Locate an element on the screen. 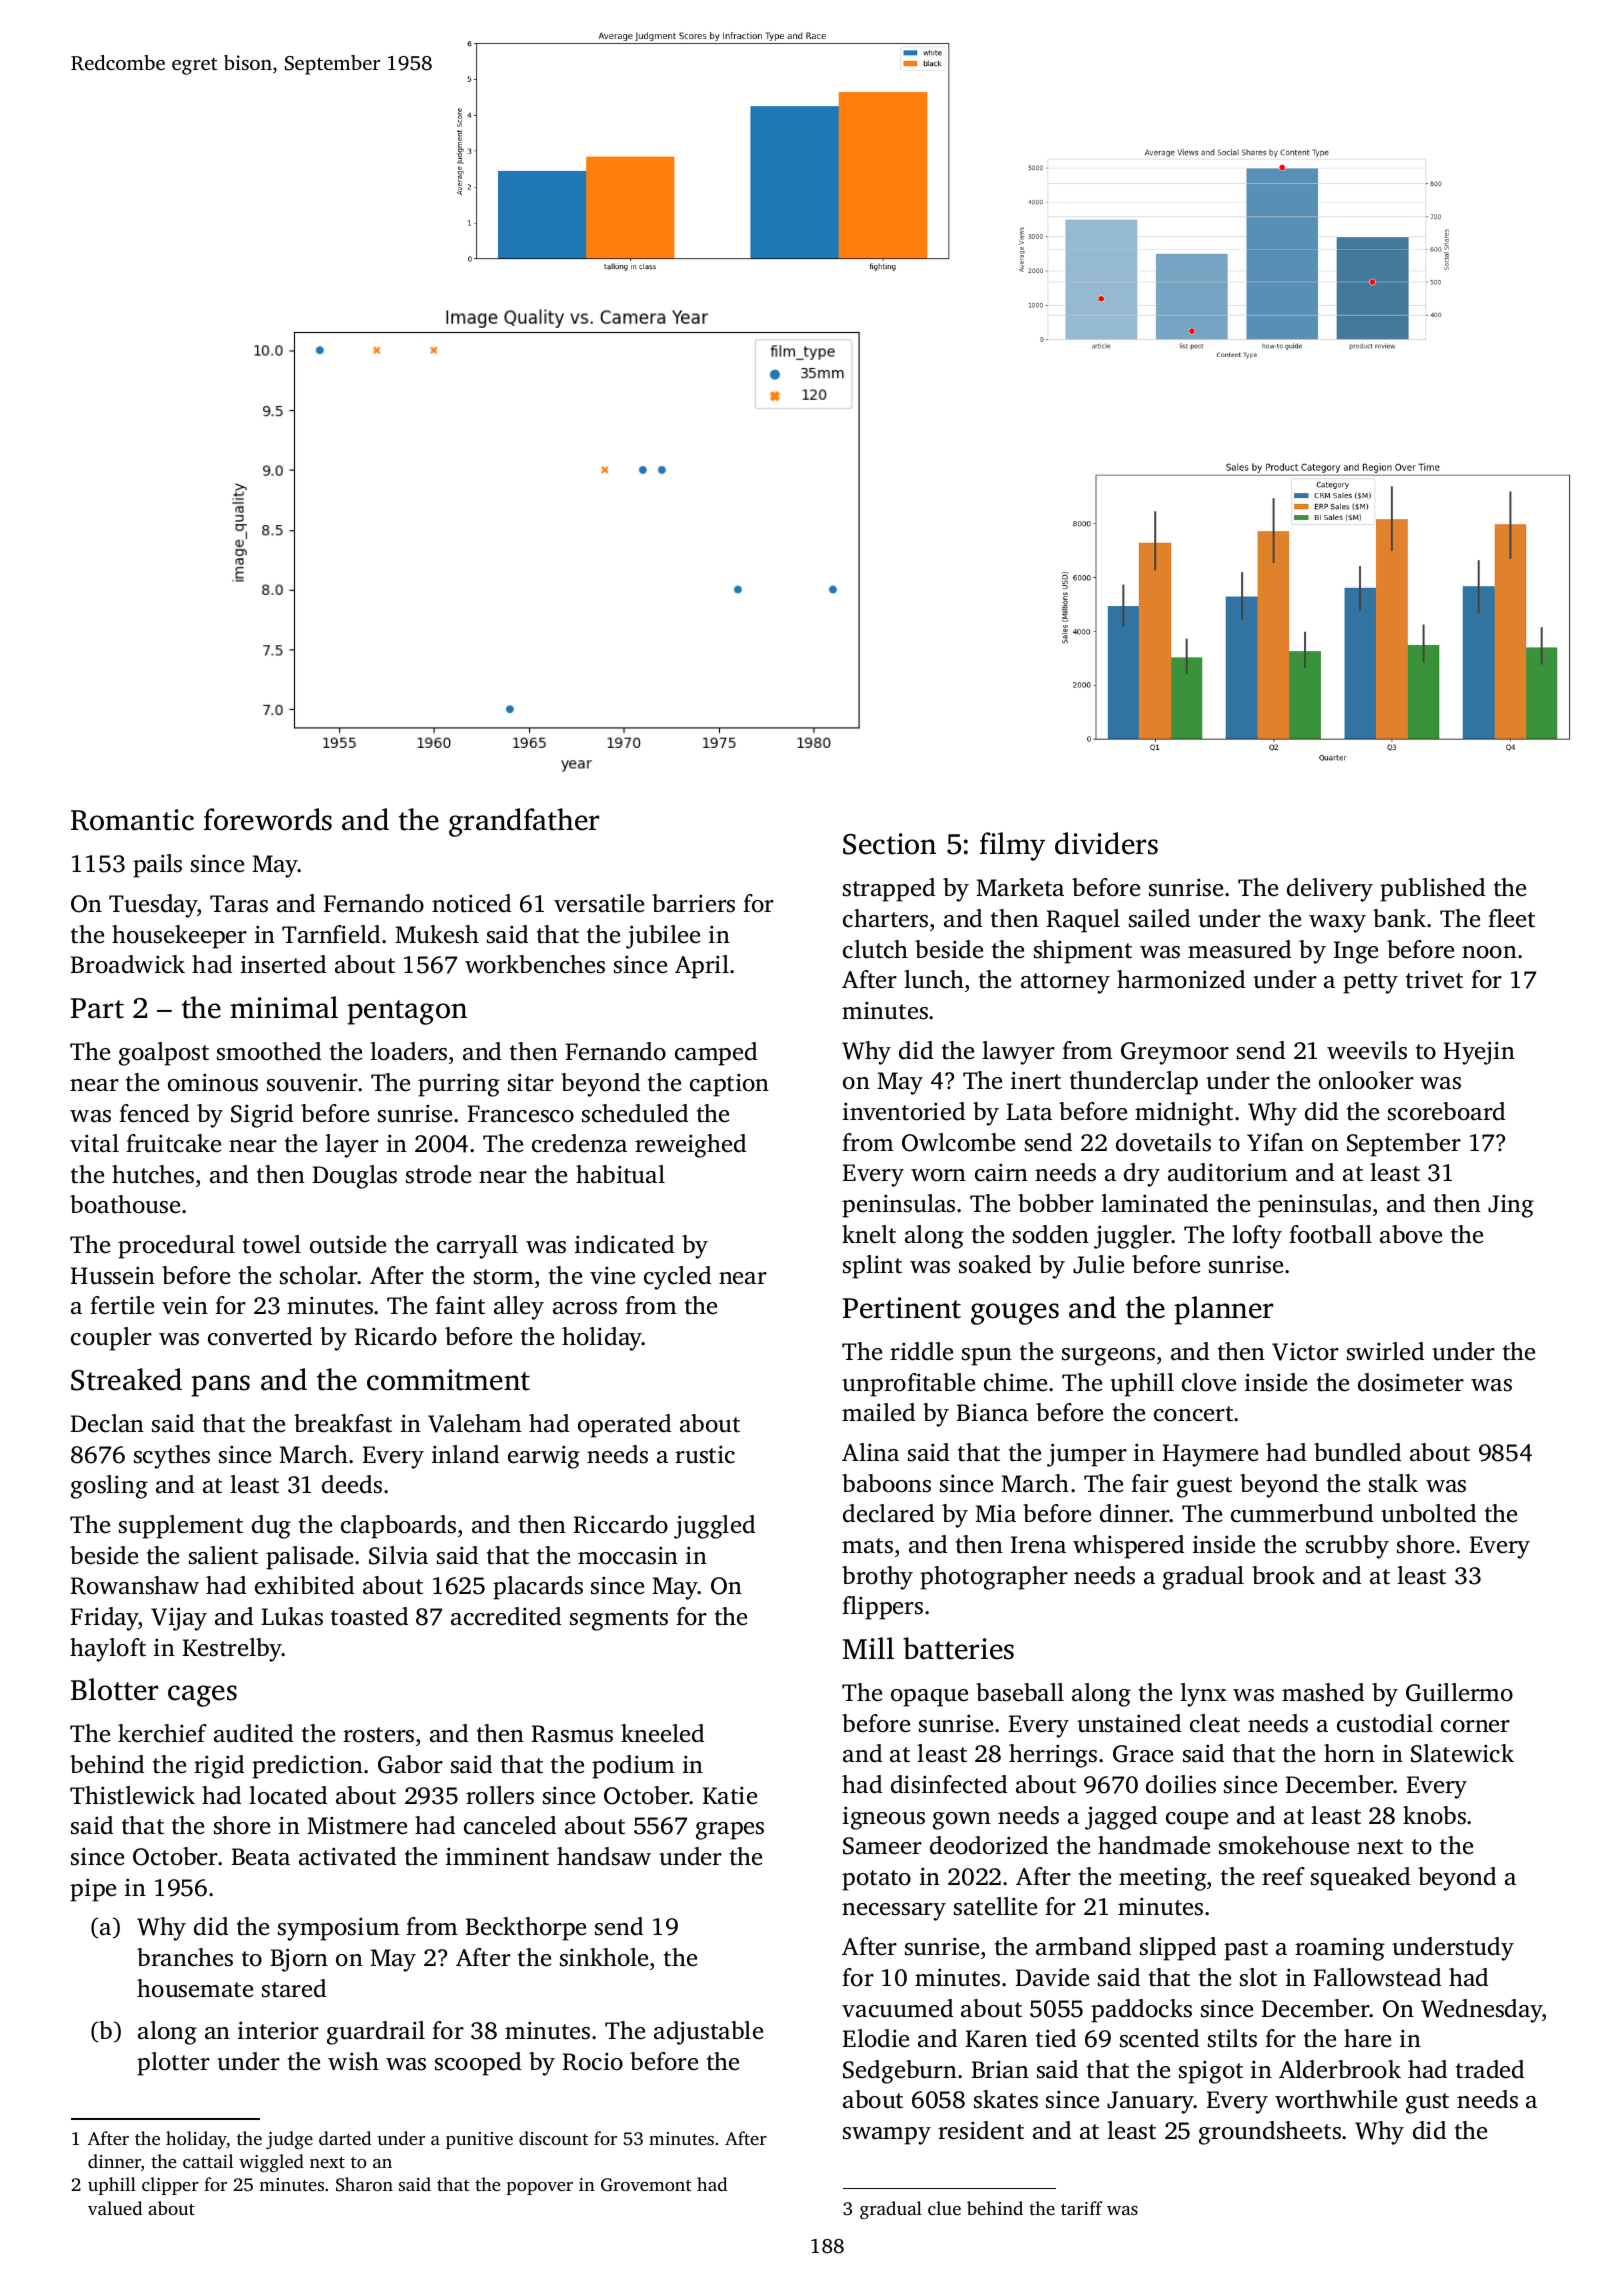 The image size is (1620, 2292). Rocio is located at coordinates (593, 2061).
